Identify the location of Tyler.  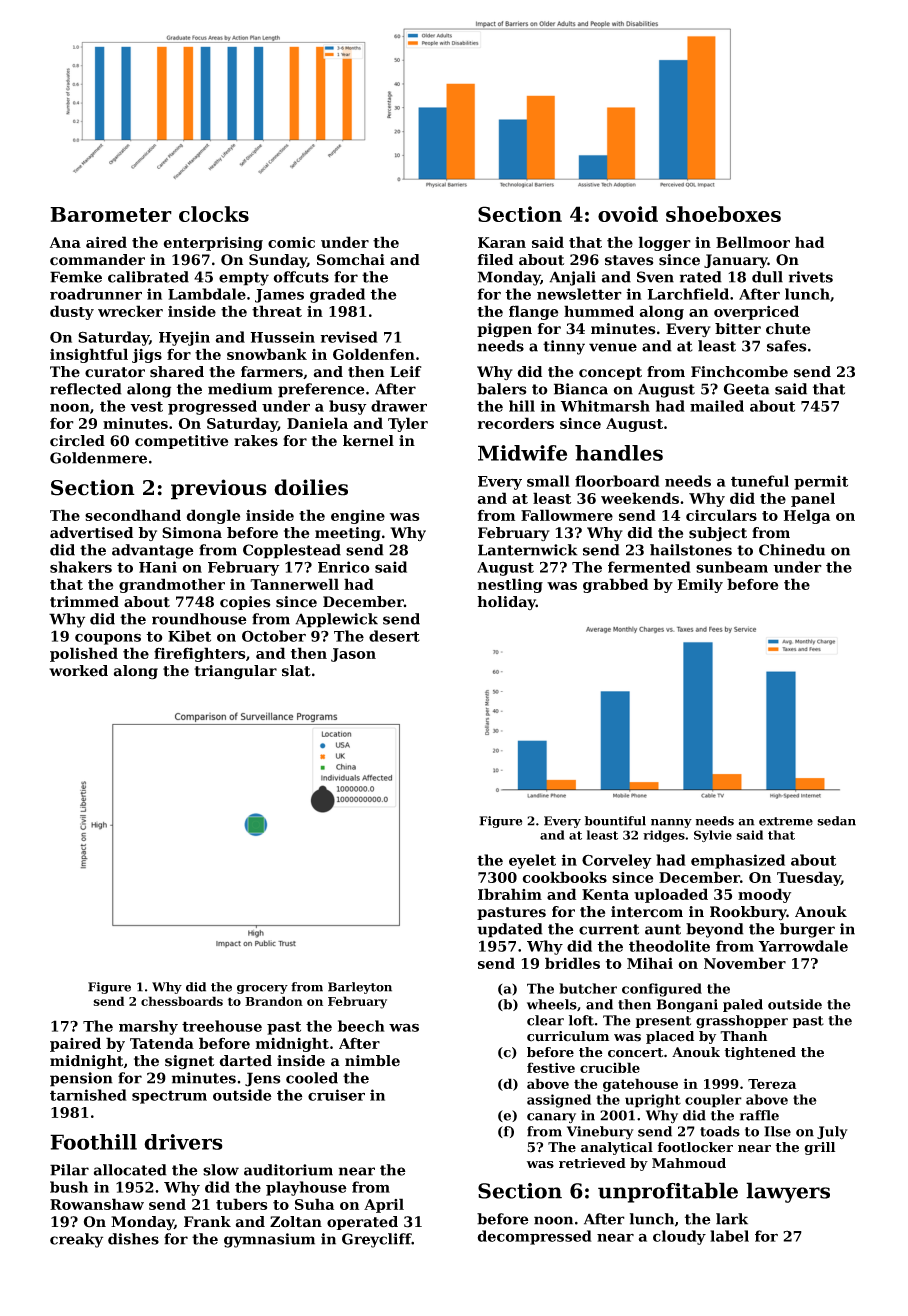
(408, 424).
